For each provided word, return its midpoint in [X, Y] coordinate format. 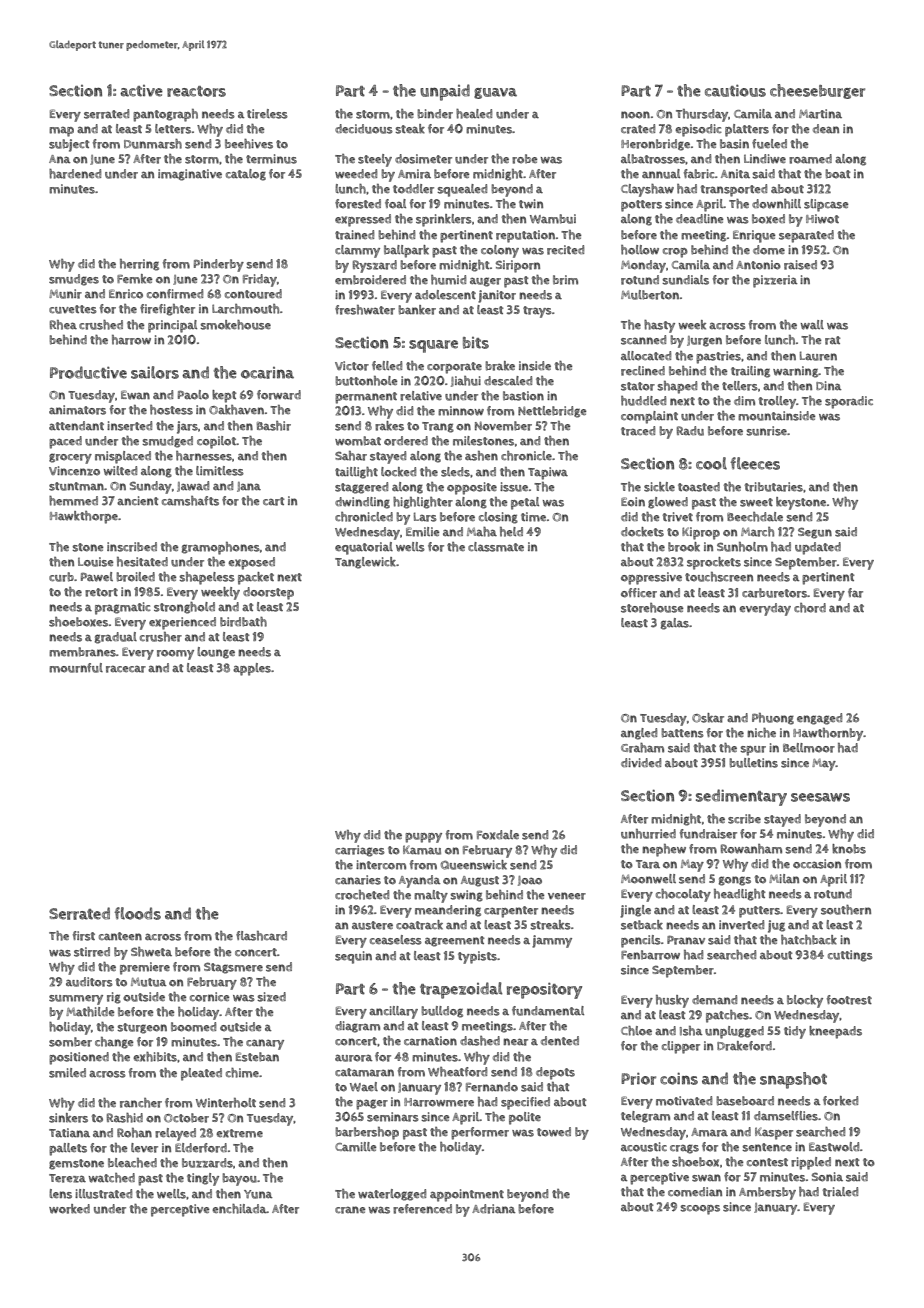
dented [560, 1040]
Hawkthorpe [84, 517]
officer [639, 593]
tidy [795, 1032]
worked [69, 1209]
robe [525, 159]
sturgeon [142, 1028]
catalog [246, 175]
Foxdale [498, 835]
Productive [88, 372]
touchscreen [719, 577]
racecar [126, 669]
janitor [497, 296]
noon [635, 115]
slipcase [826, 205]
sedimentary [741, 797]
